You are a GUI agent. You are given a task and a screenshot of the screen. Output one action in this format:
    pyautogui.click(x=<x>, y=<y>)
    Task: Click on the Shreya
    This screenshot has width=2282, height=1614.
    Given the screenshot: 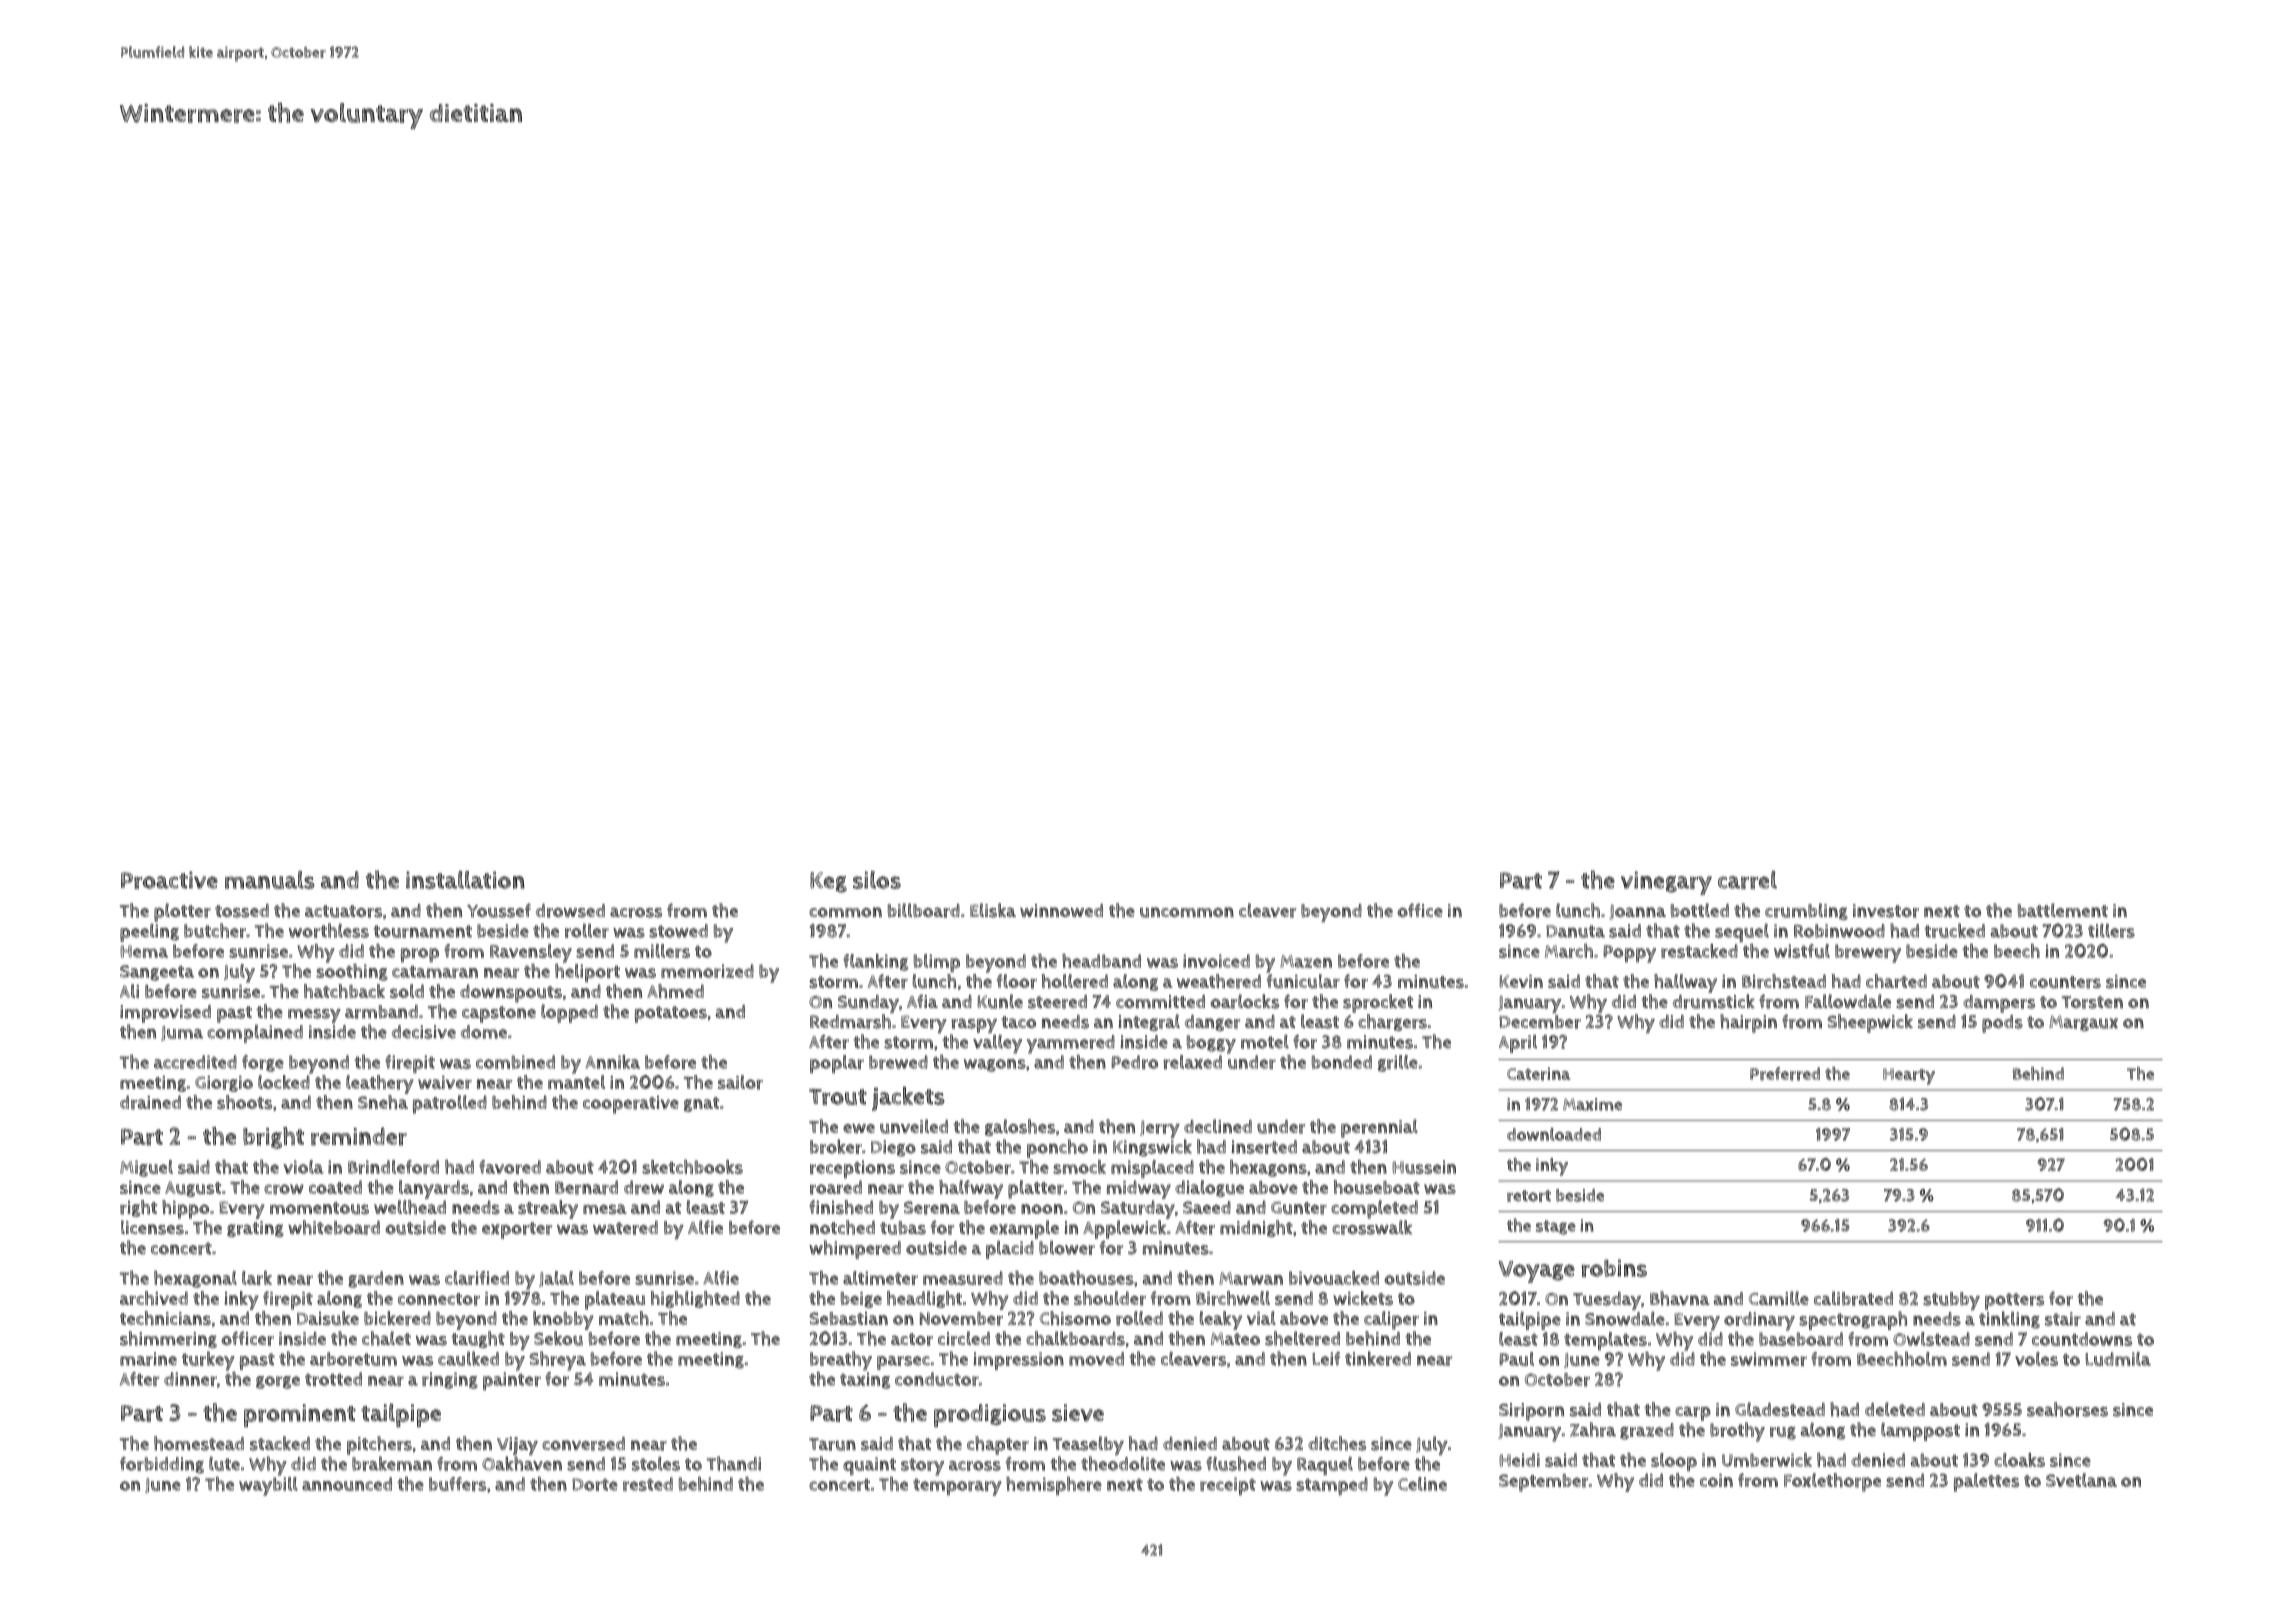 What is the action you would take?
    pyautogui.click(x=557, y=1361)
